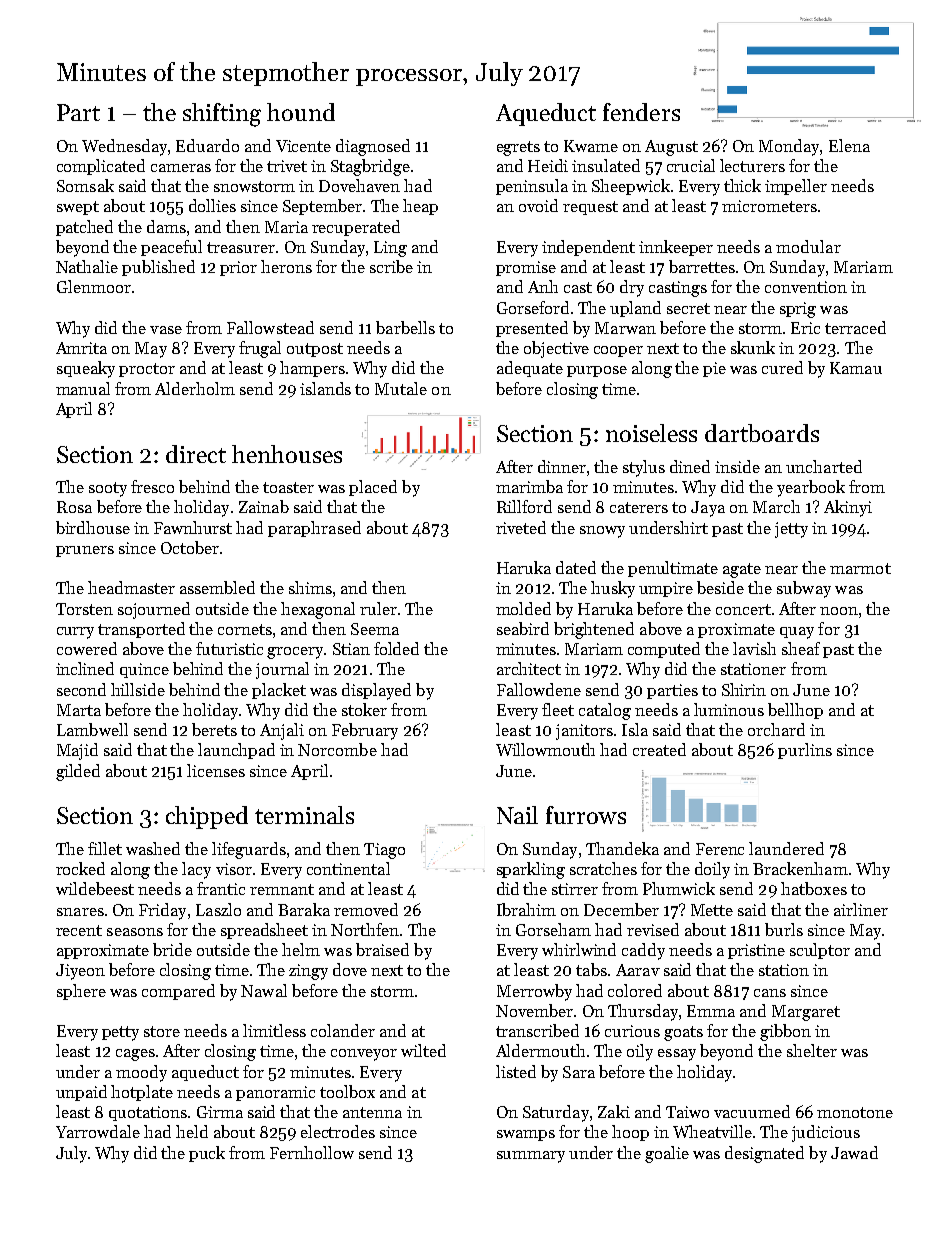 The width and height of the screenshot is (952, 1233). I want to click on Nail, so click(517, 815).
